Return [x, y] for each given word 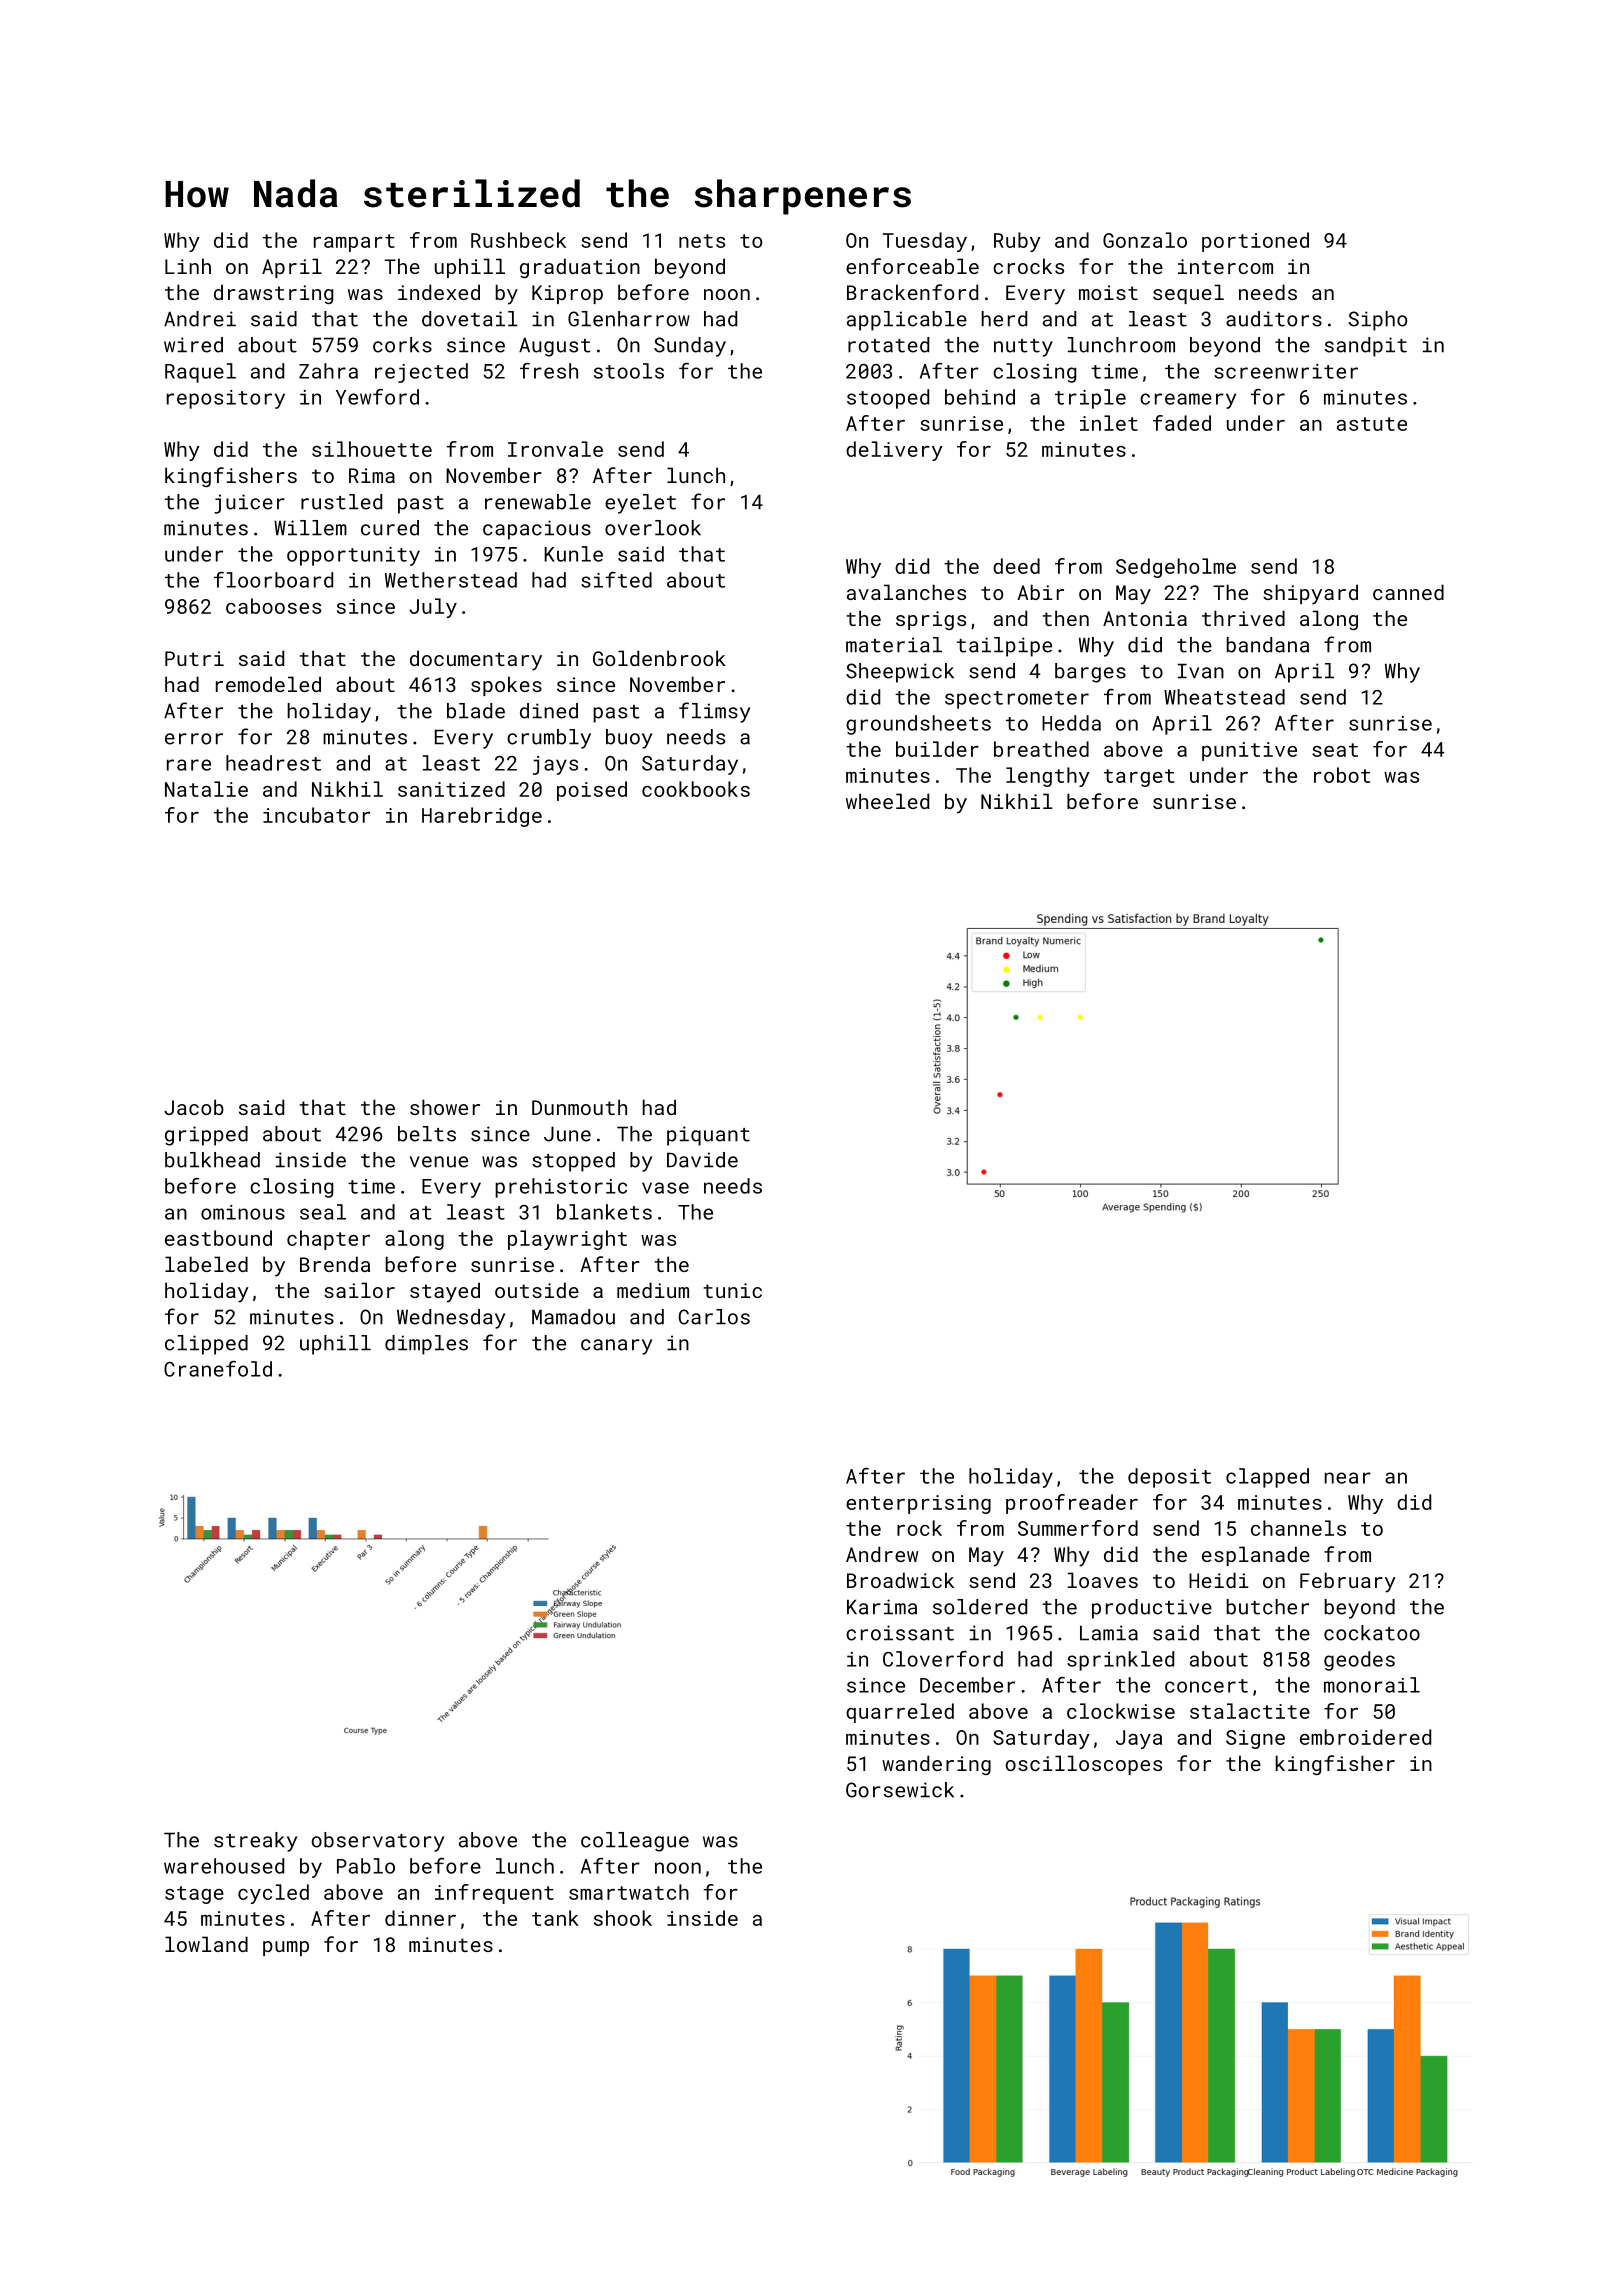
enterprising [918, 1504]
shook [623, 1918]
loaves [1103, 1580]
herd [1004, 319]
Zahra [328, 371]
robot [1342, 775]
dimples [426, 1345]
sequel [1188, 294]
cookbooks [696, 789]
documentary [476, 660]
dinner [420, 1918]
